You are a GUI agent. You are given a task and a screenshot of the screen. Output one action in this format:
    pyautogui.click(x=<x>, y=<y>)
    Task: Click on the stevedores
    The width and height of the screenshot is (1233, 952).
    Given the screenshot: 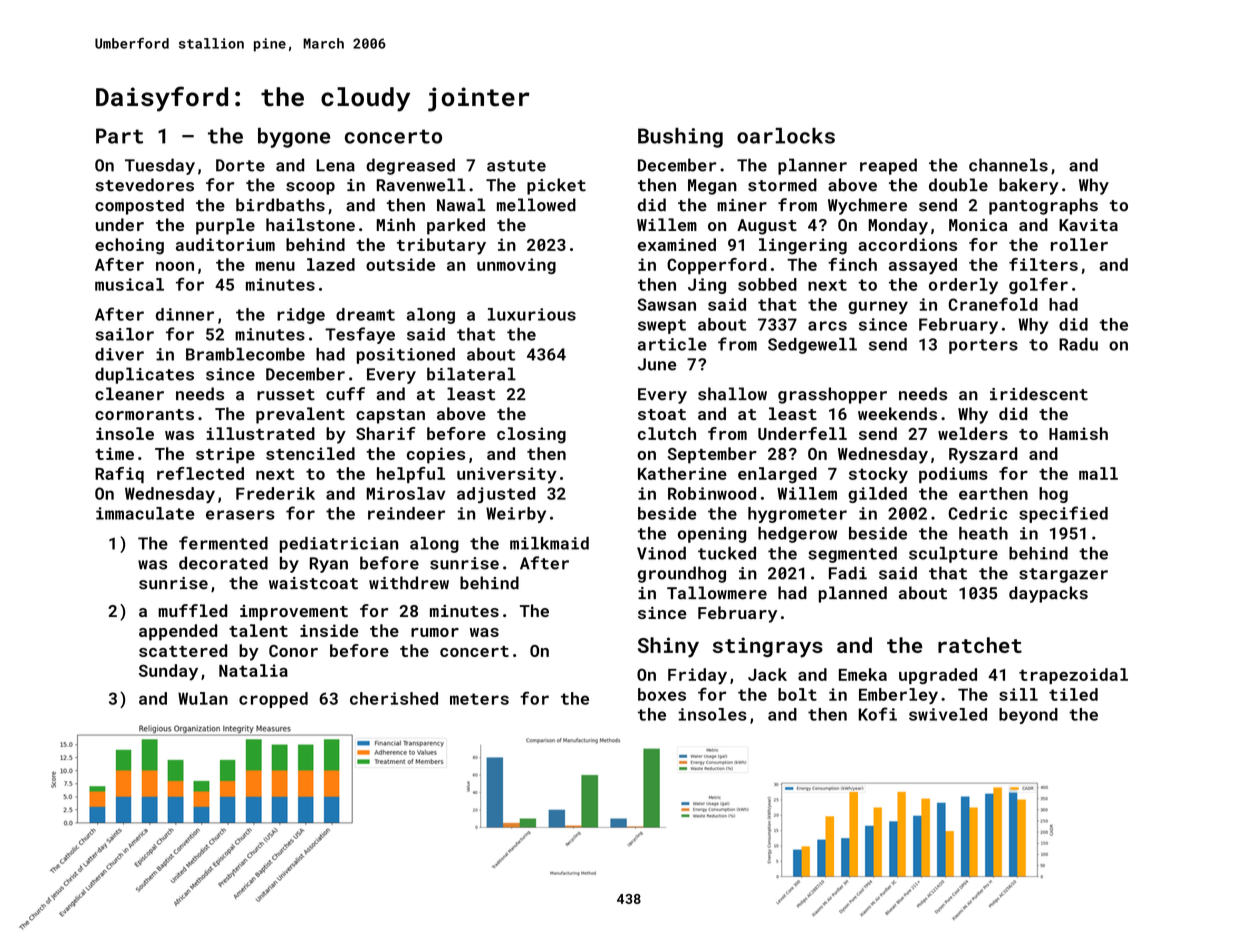 What is the action you would take?
    pyautogui.click(x=145, y=185)
